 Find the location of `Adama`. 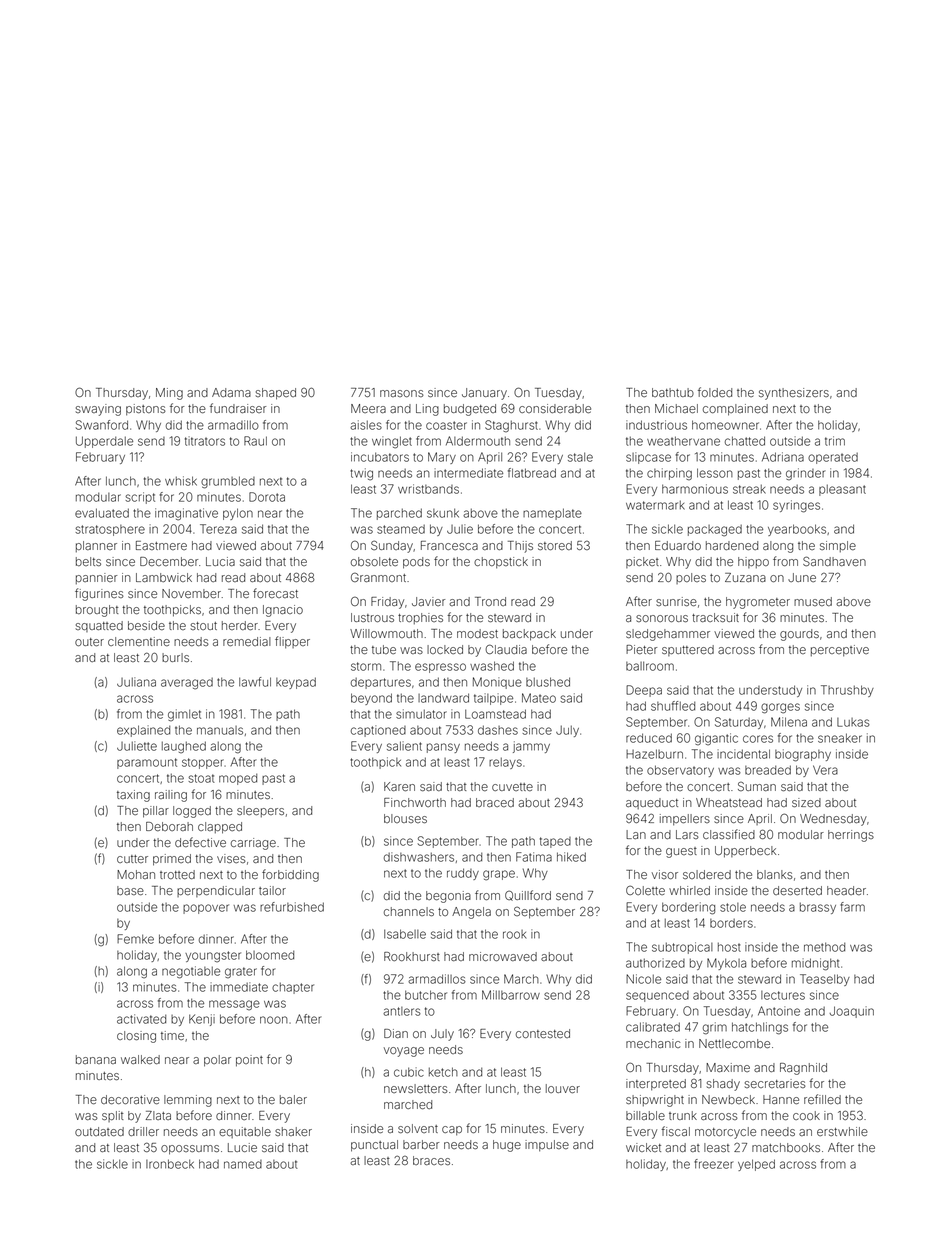

Adama is located at coordinates (231, 392).
